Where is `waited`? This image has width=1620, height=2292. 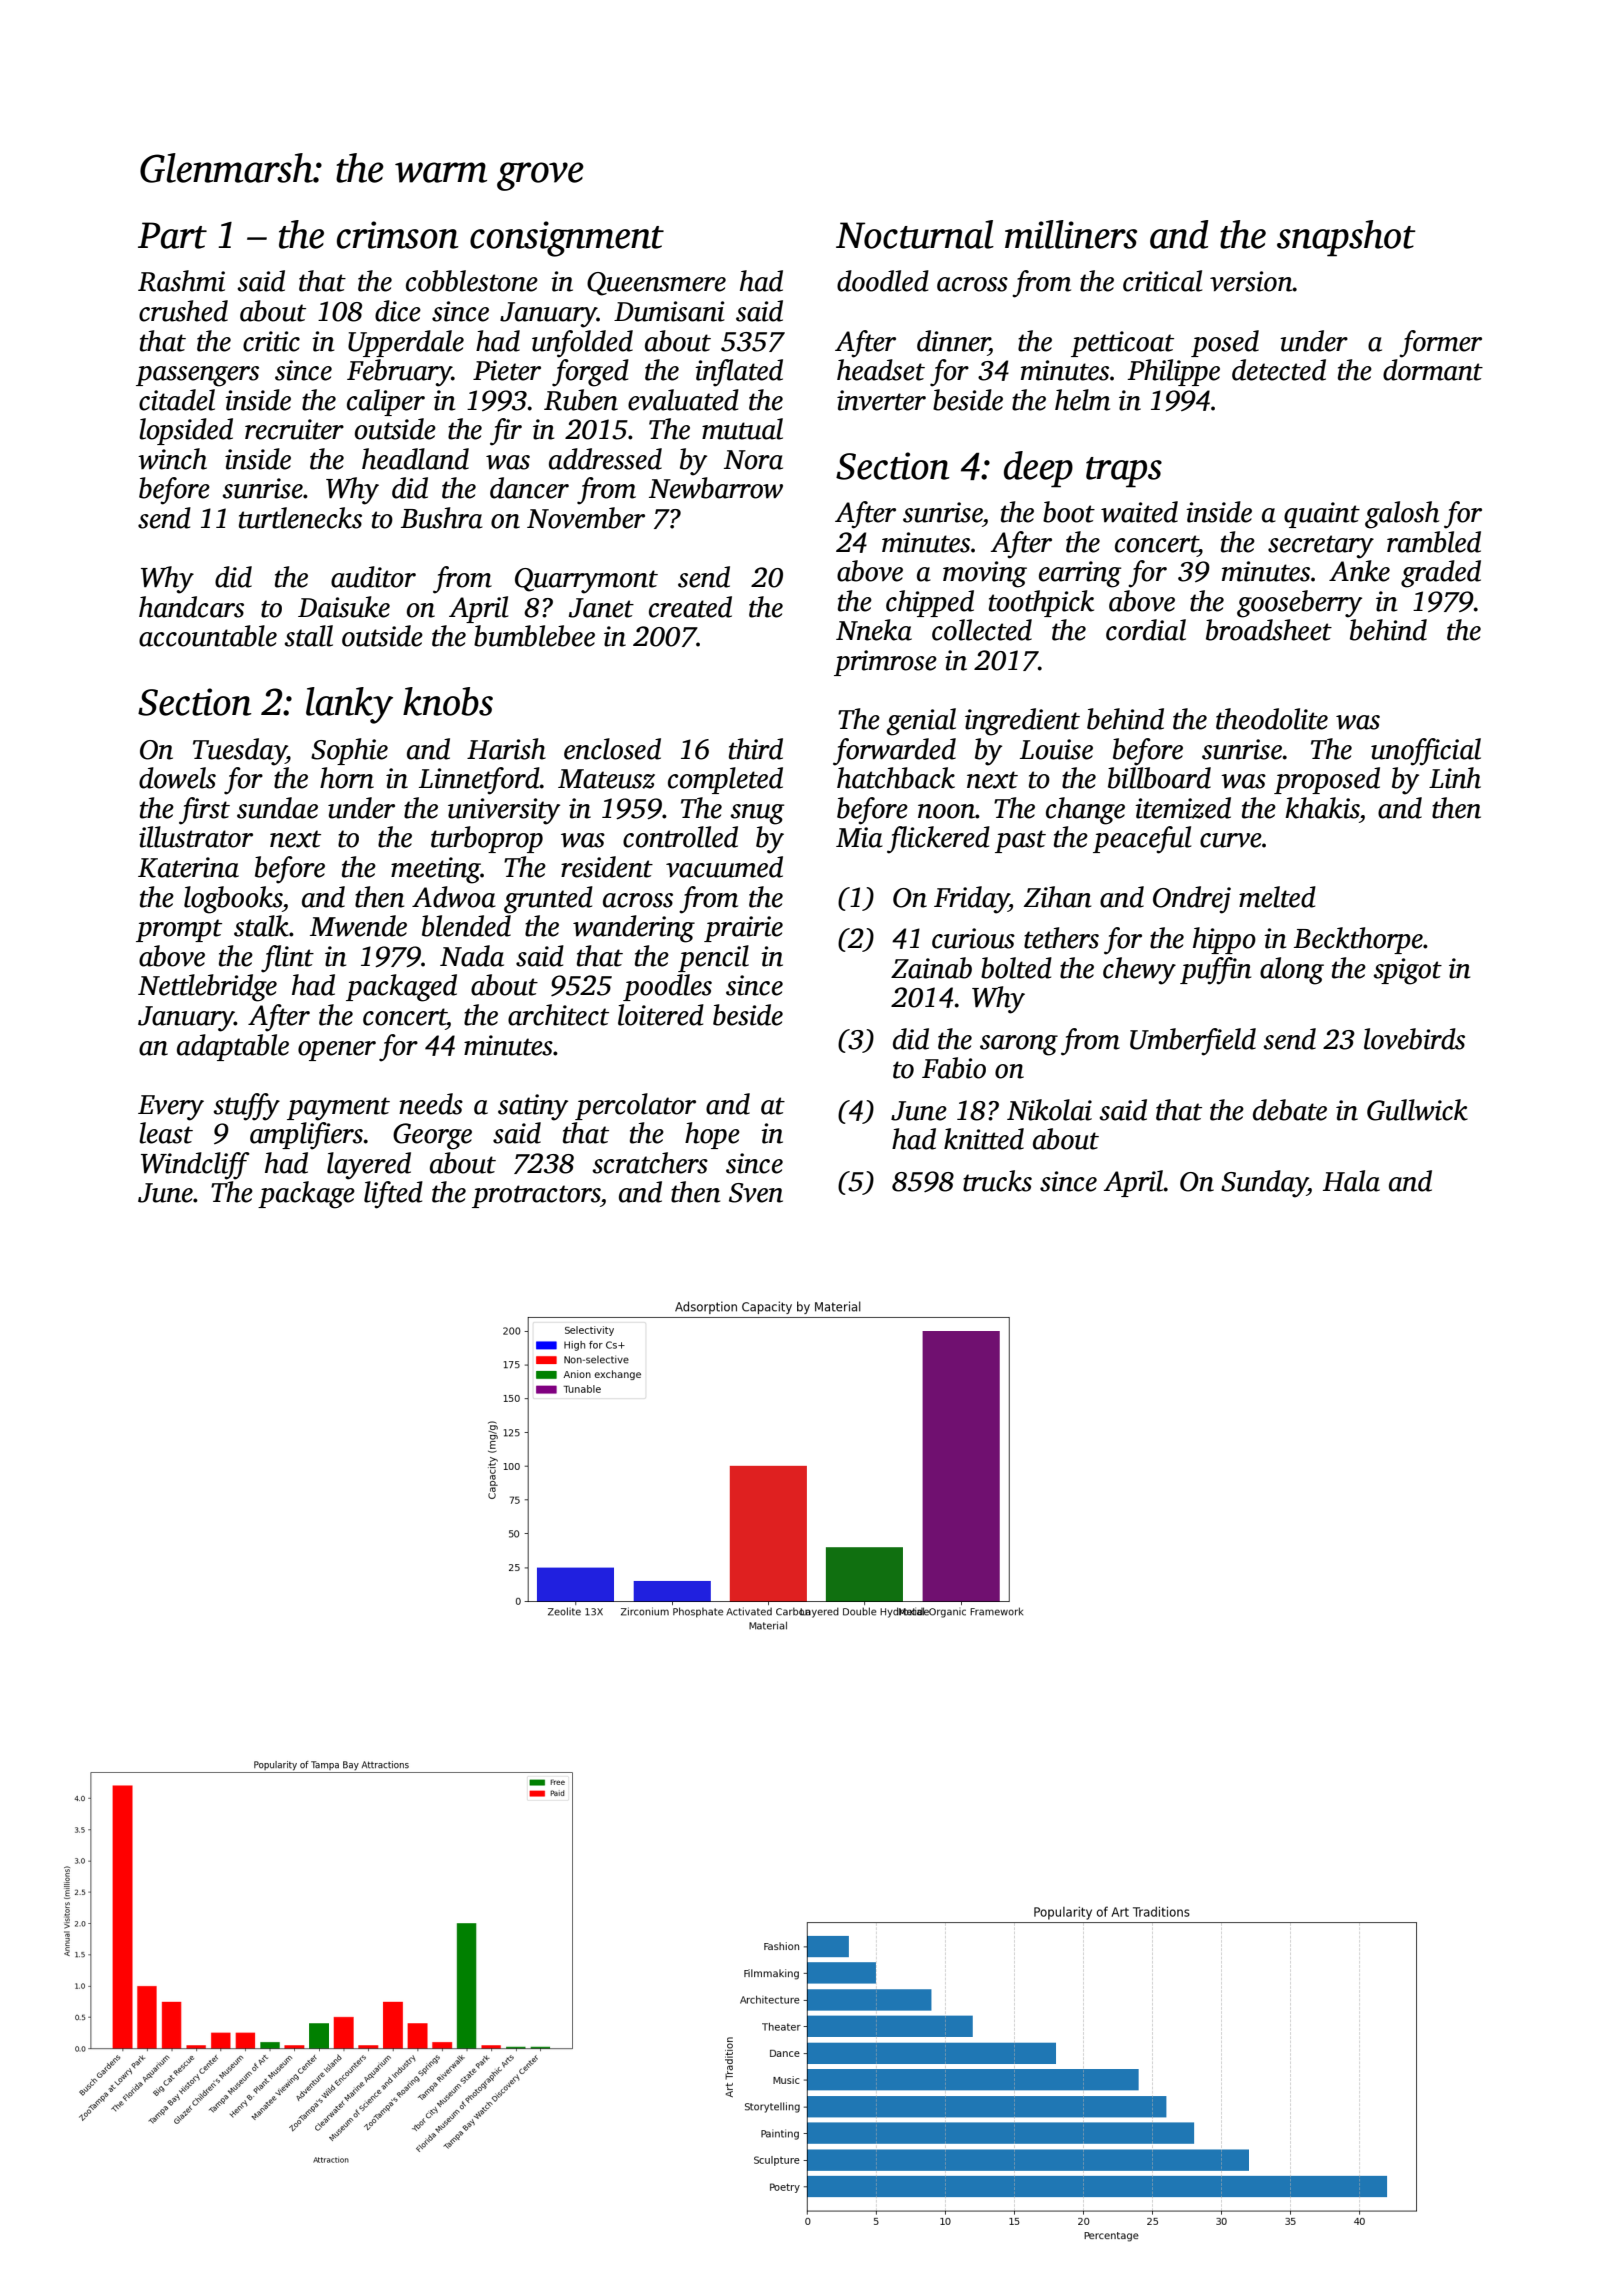 waited is located at coordinates (1139, 512).
